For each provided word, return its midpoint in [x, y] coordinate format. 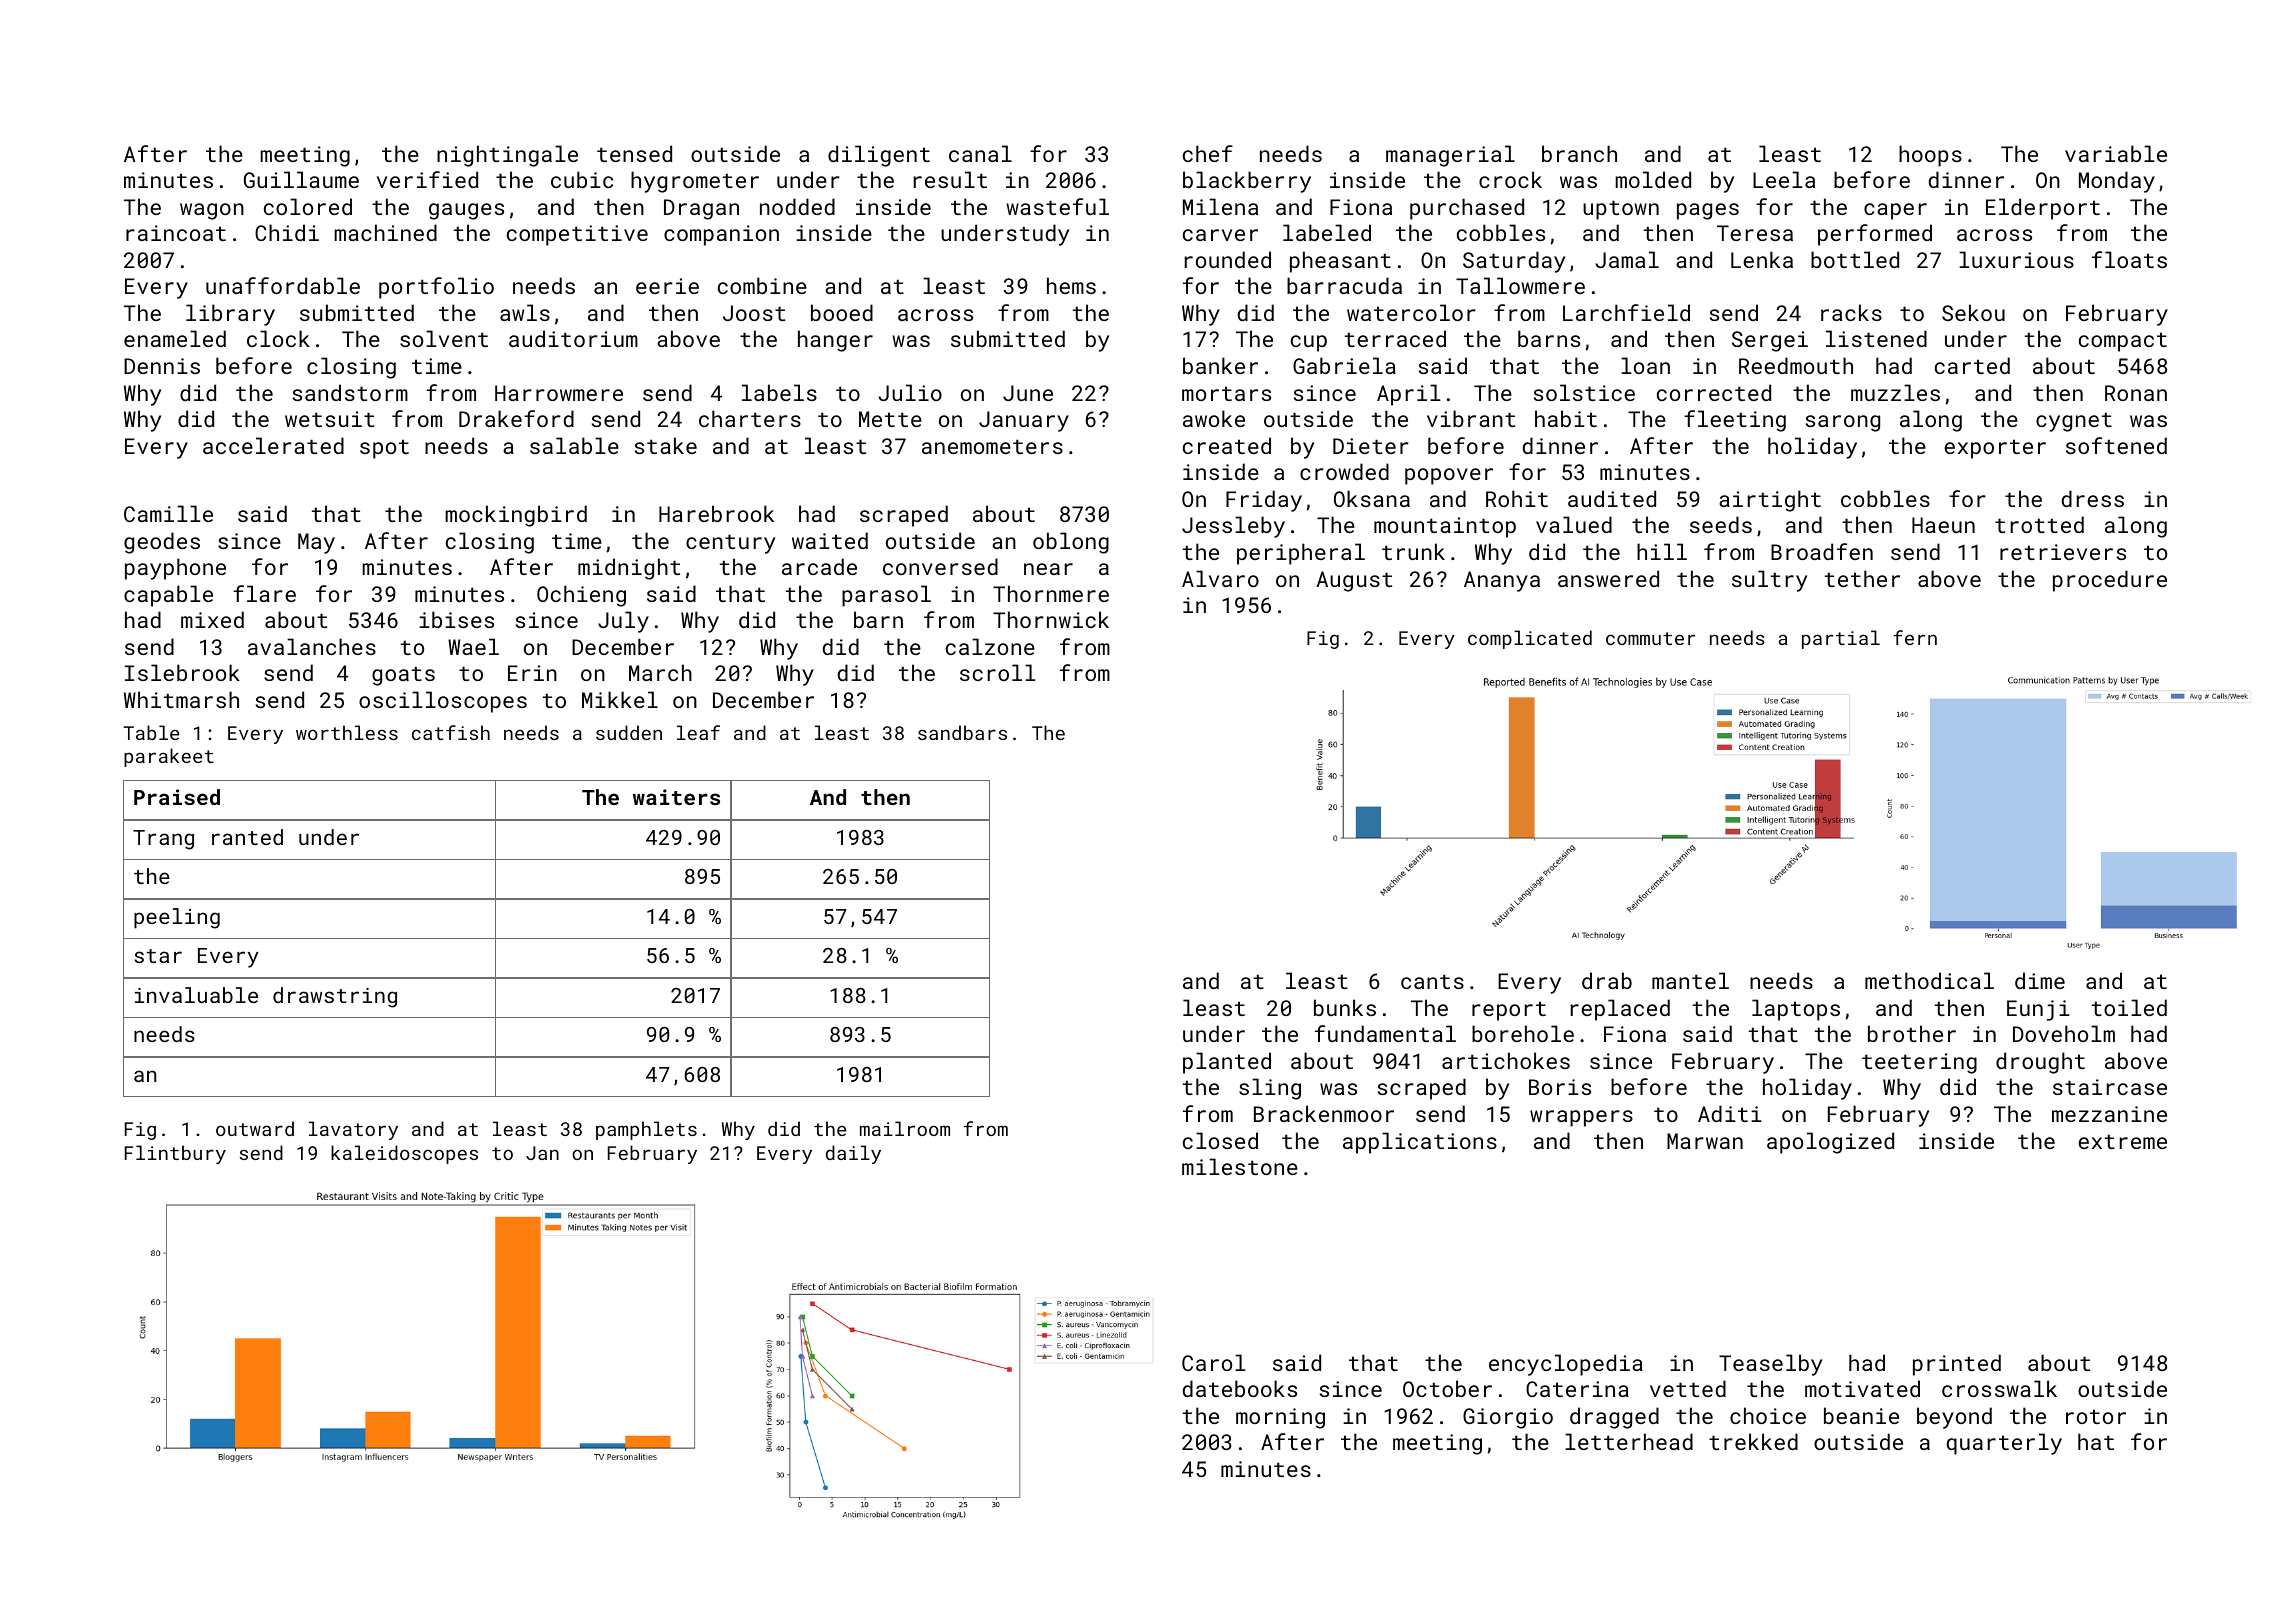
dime [2040, 980]
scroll [998, 672]
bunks [1345, 1007]
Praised [177, 797]
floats [2129, 259]
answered [1608, 578]
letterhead [1629, 1441]
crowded [1344, 471]
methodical [1929, 980]
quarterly [2004, 1444]
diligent [879, 156]
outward [255, 1128]
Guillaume [301, 179]
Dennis [162, 366]
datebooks [1239, 1388]
